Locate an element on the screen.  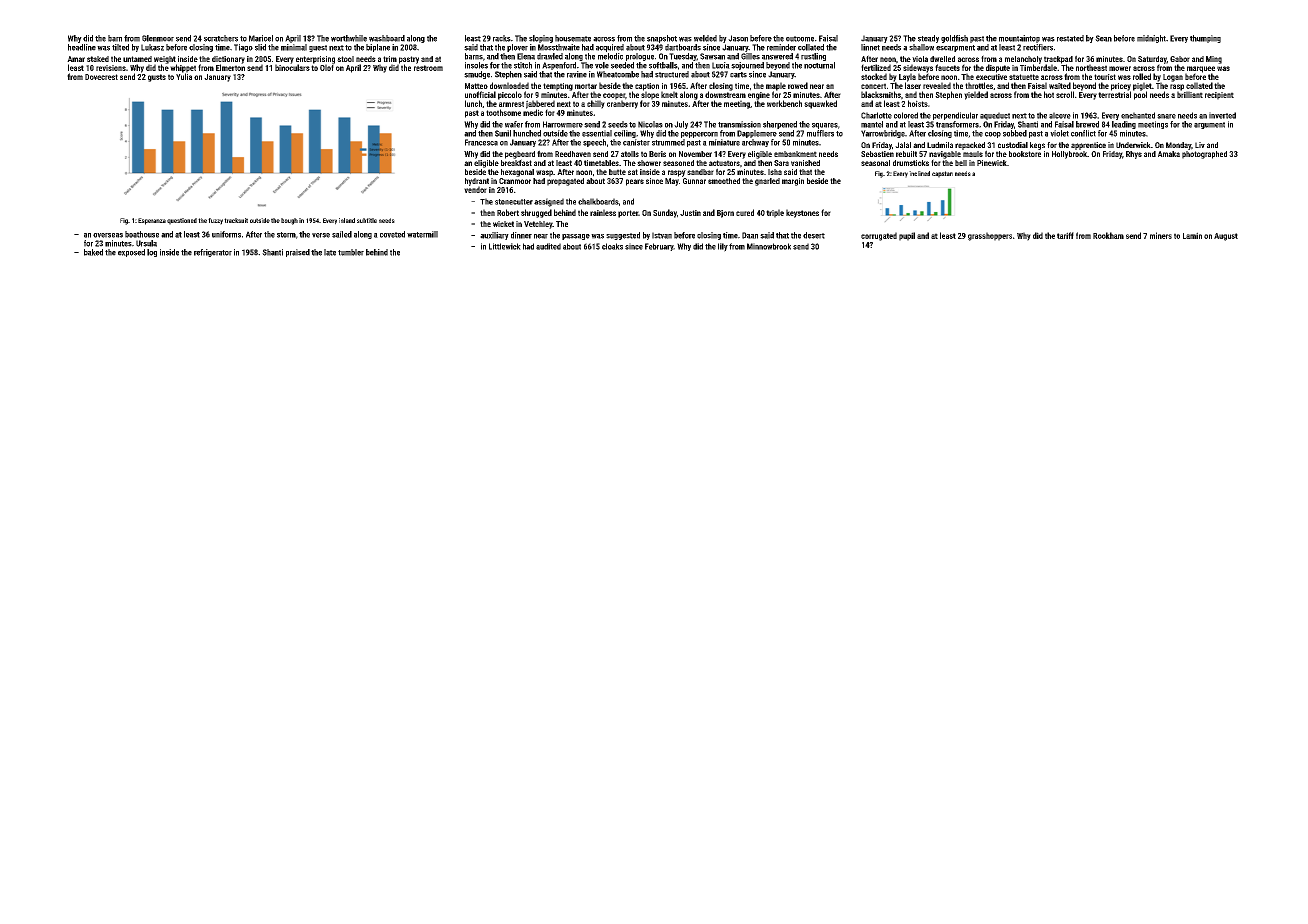
Jason is located at coordinates (738, 38).
